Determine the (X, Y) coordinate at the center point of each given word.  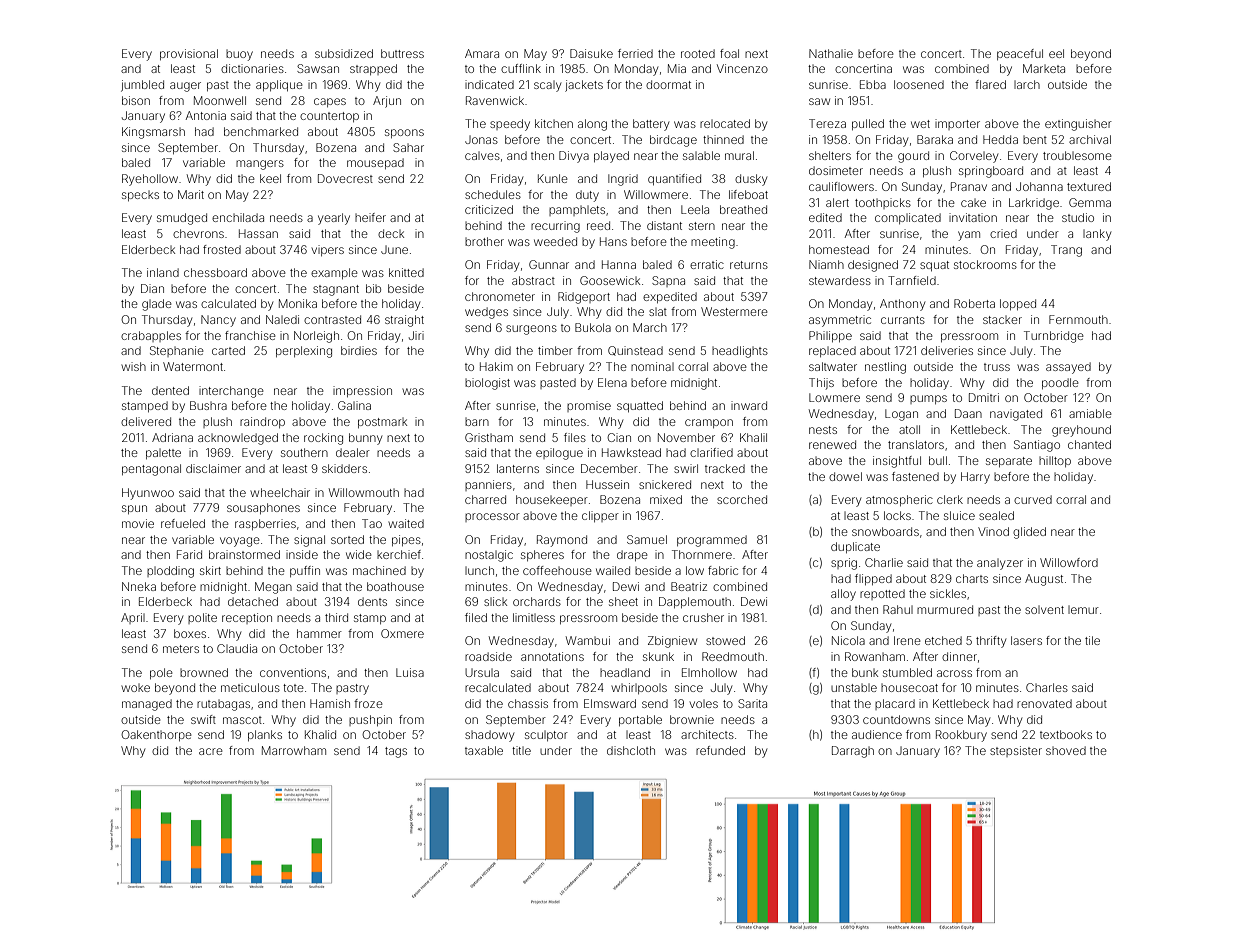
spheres (542, 555)
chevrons (198, 233)
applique (279, 85)
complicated (908, 218)
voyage (240, 542)
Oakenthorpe (156, 735)
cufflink (521, 68)
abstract (533, 280)
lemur (1083, 610)
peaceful (1020, 54)
